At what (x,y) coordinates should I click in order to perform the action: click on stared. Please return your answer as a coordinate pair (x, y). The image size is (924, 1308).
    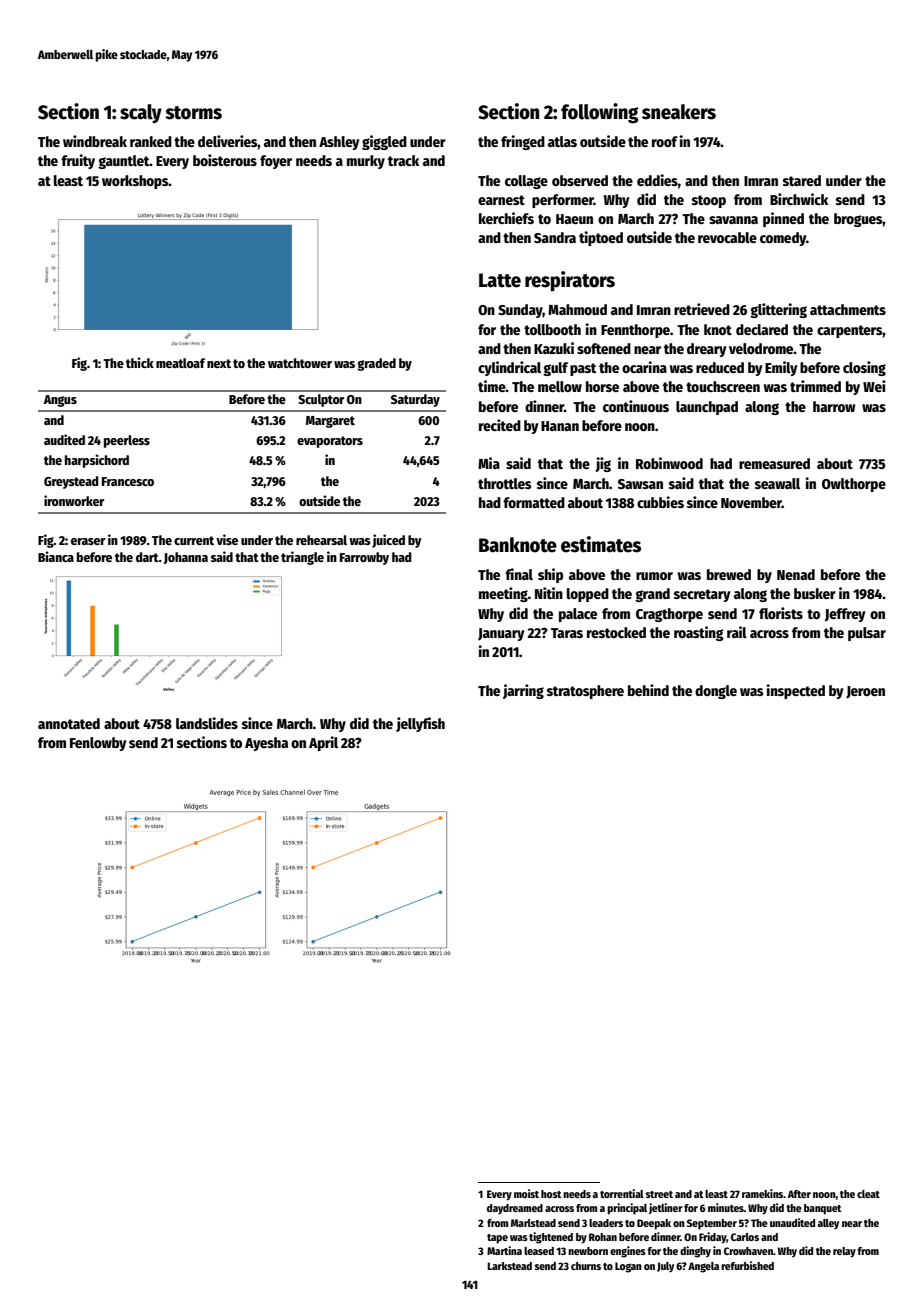
    Looking at the image, I should click on (802, 180).
